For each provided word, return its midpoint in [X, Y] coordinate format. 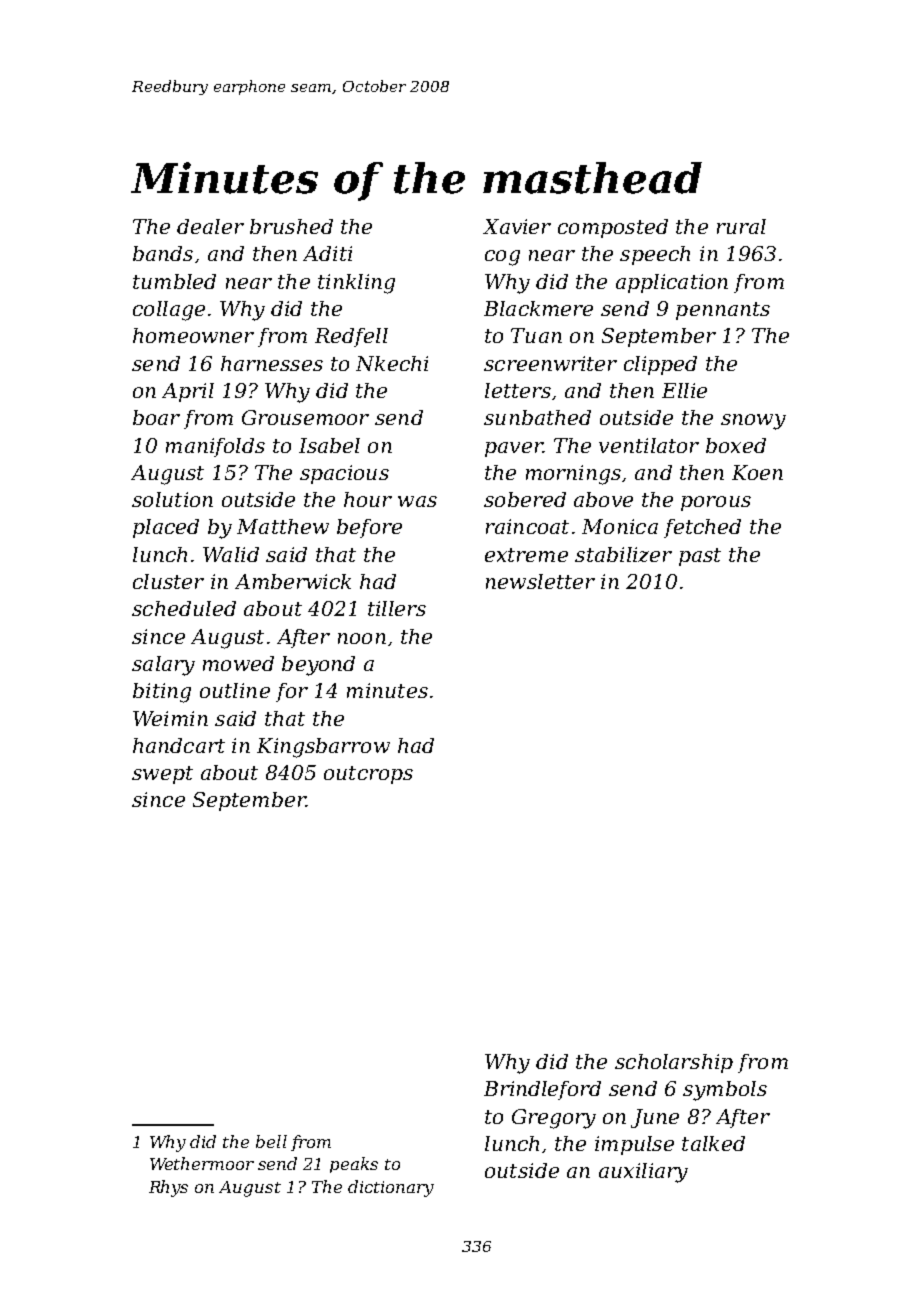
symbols [725, 1091]
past [700, 557]
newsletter [540, 581]
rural [741, 226]
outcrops [368, 775]
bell [271, 1141]
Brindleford [542, 1090]
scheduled [184, 608]
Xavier [517, 226]
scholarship [674, 1063]
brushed [291, 226]
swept [162, 775]
